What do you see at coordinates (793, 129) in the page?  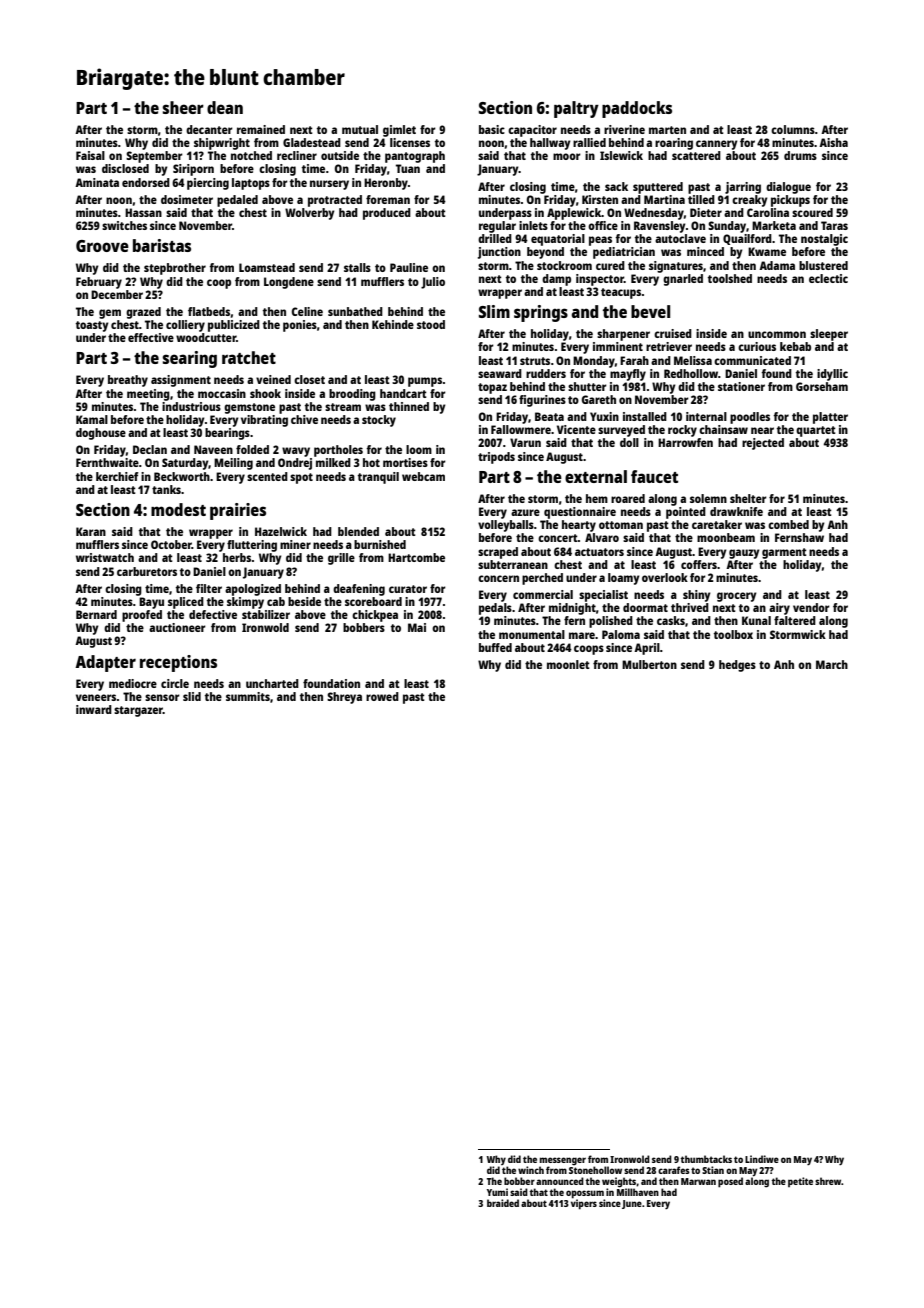 I see `columns` at bounding box center [793, 129].
